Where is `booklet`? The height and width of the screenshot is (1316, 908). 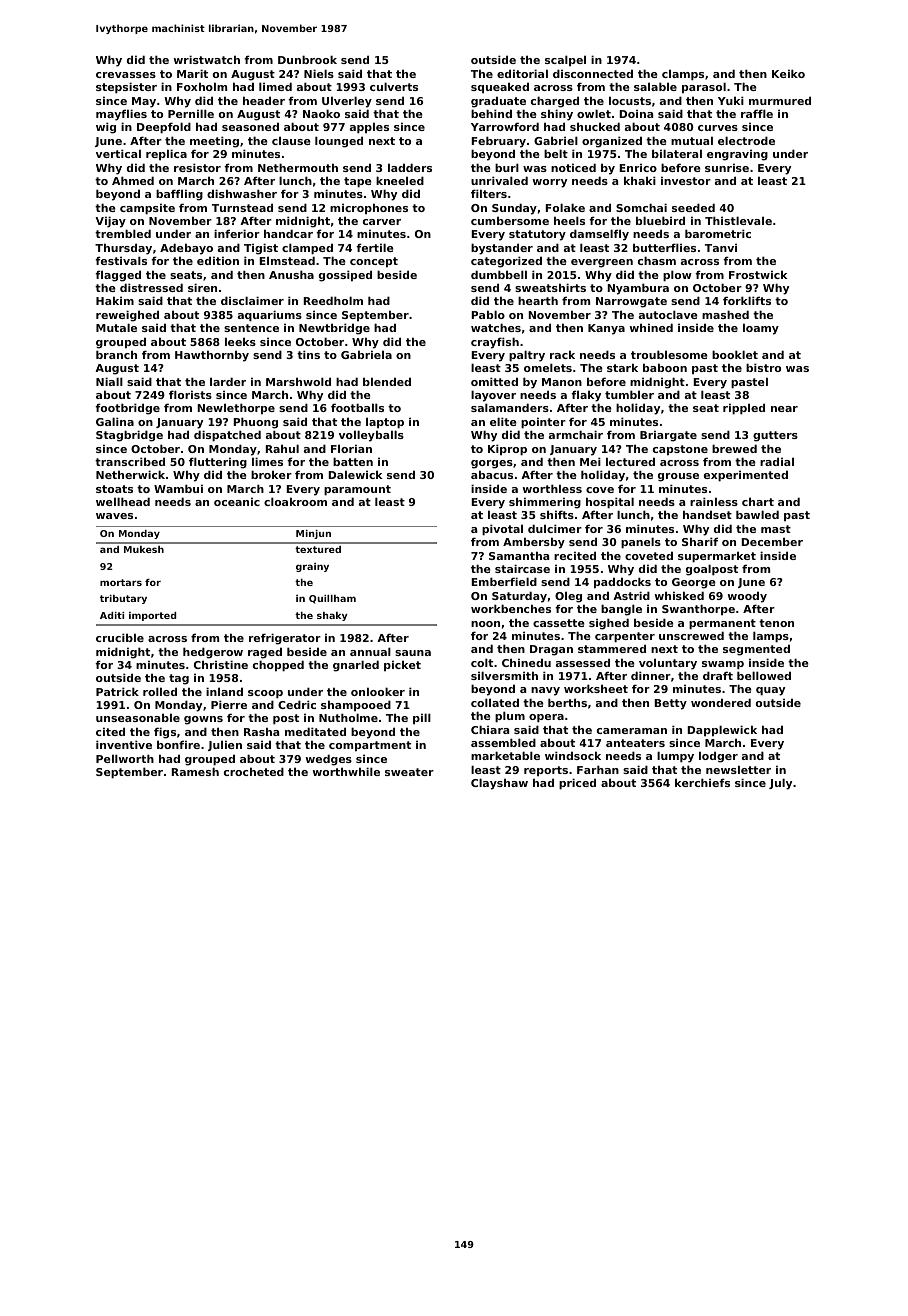
booklet is located at coordinates (735, 354).
